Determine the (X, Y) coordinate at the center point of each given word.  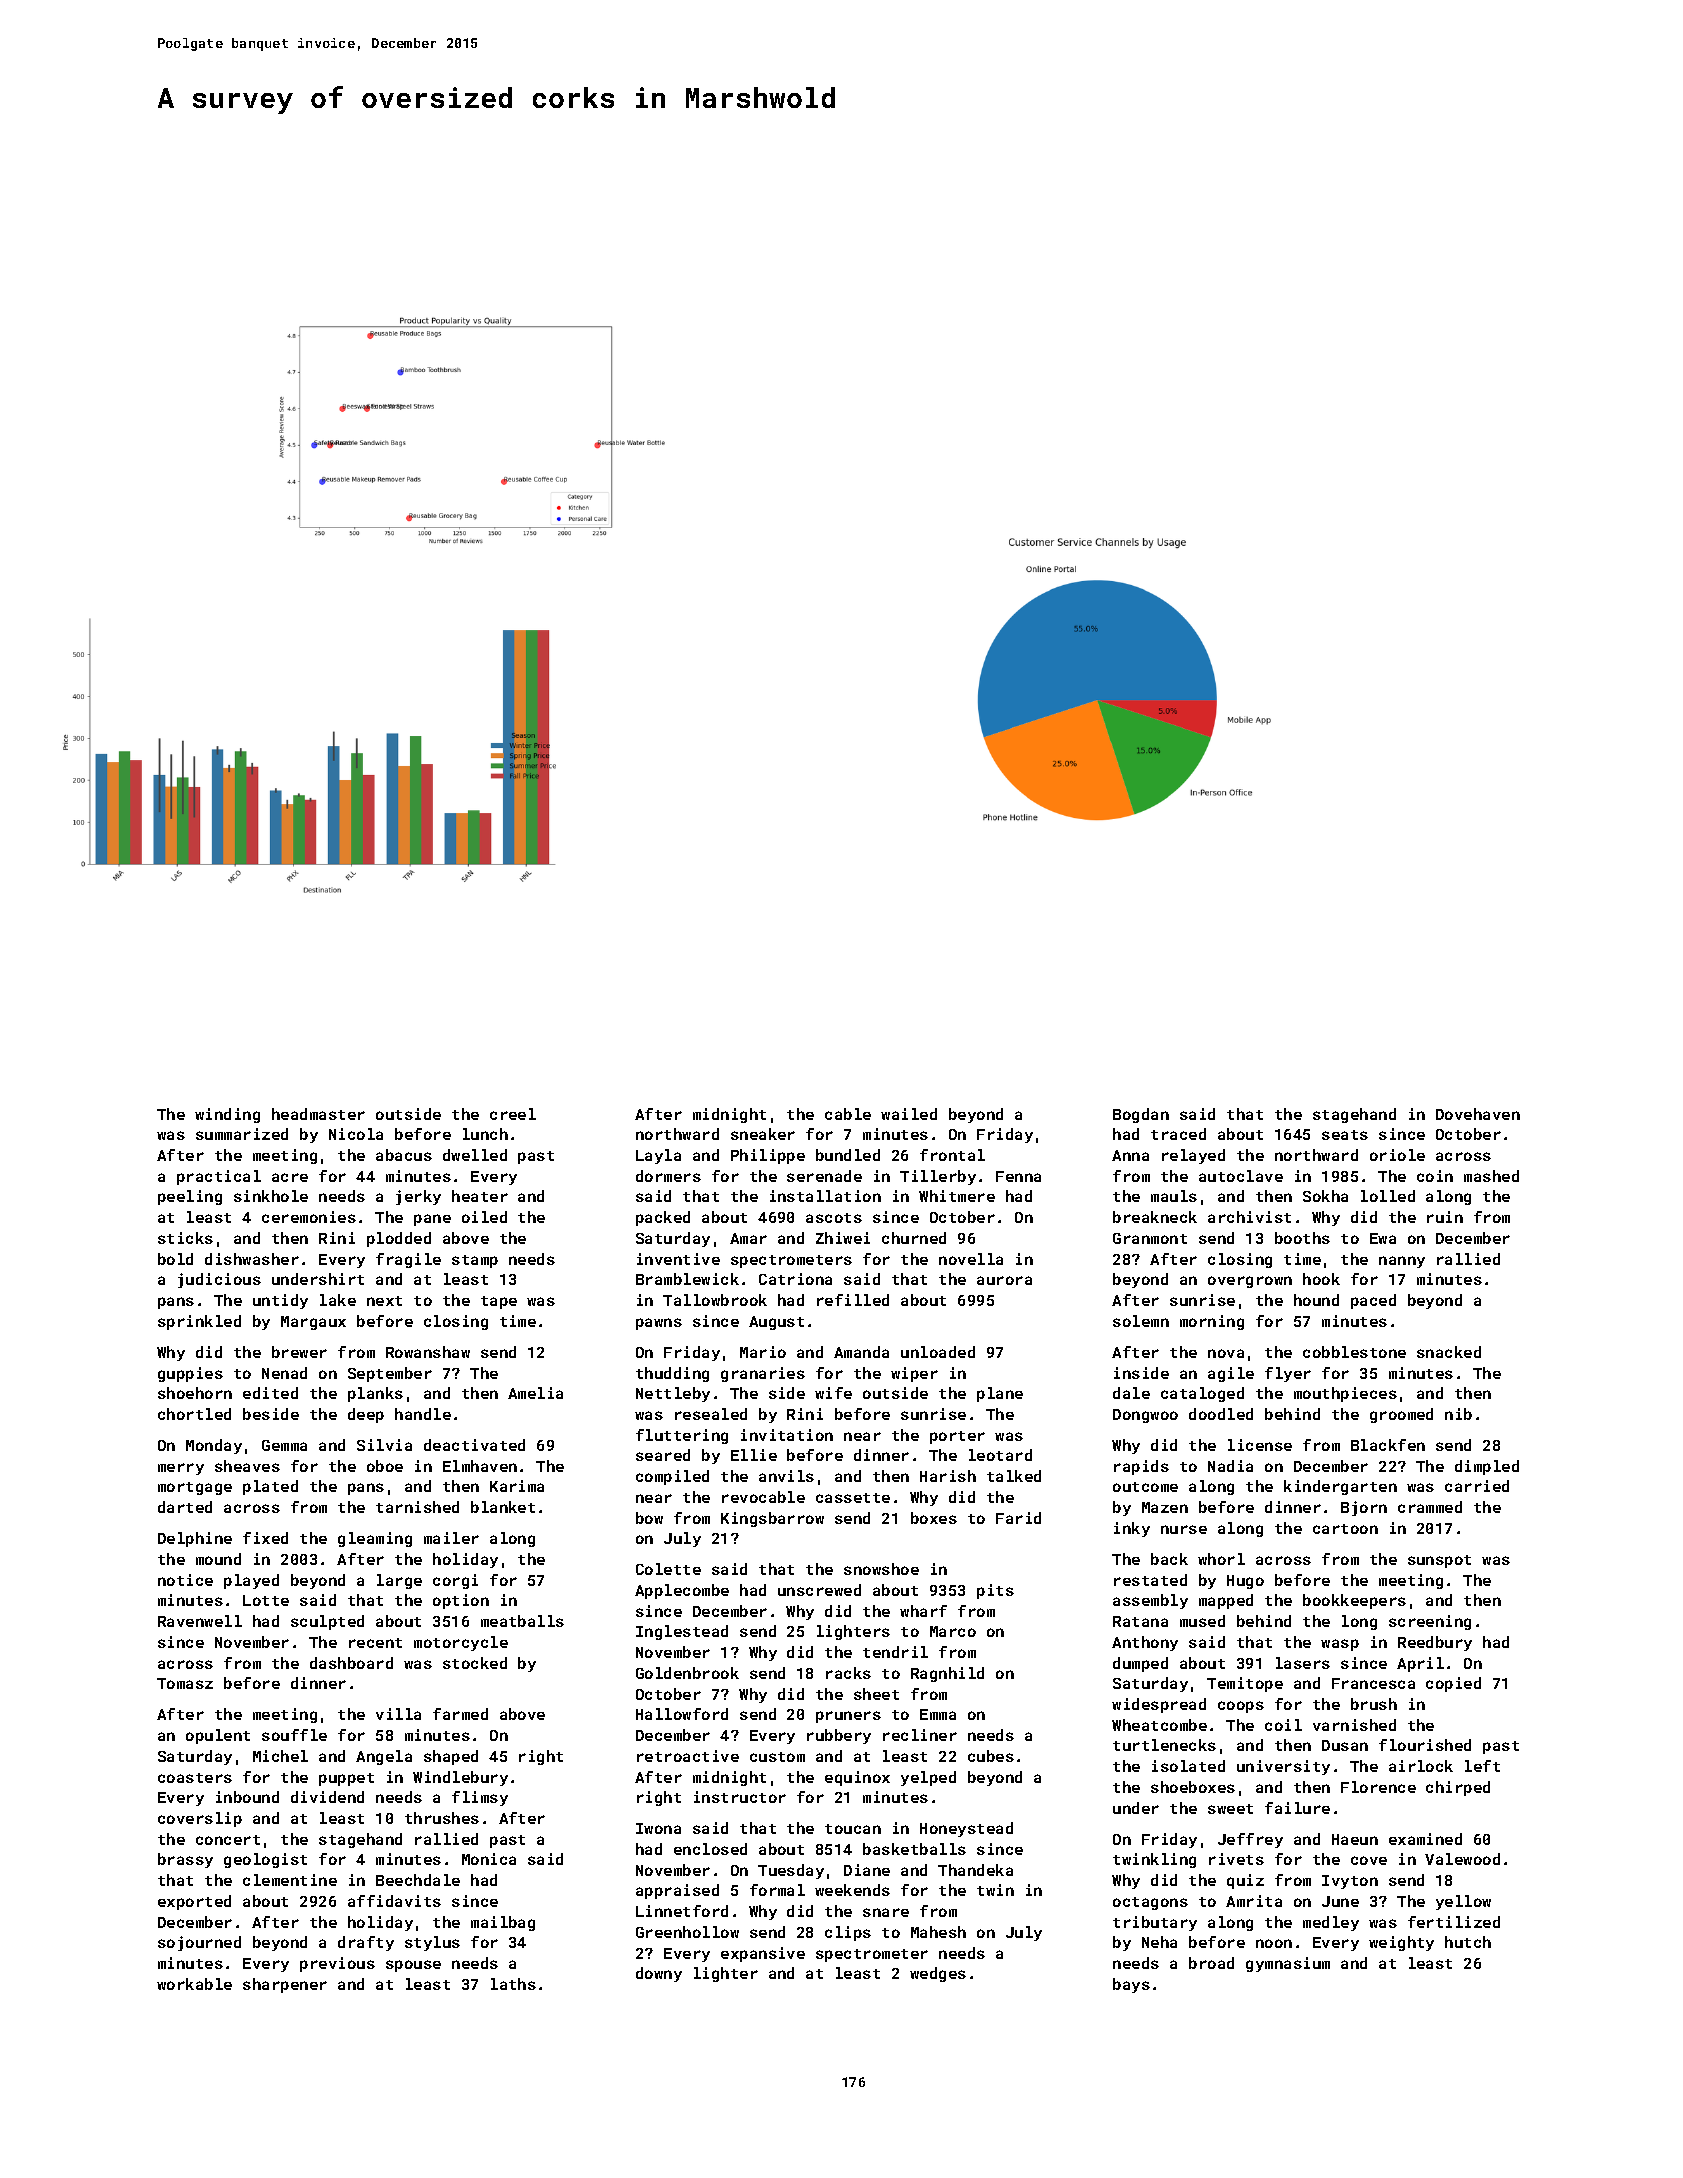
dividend (327, 1797)
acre (290, 1177)
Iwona (658, 1828)
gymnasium (1288, 1964)
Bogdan (1141, 1115)
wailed (909, 1114)
